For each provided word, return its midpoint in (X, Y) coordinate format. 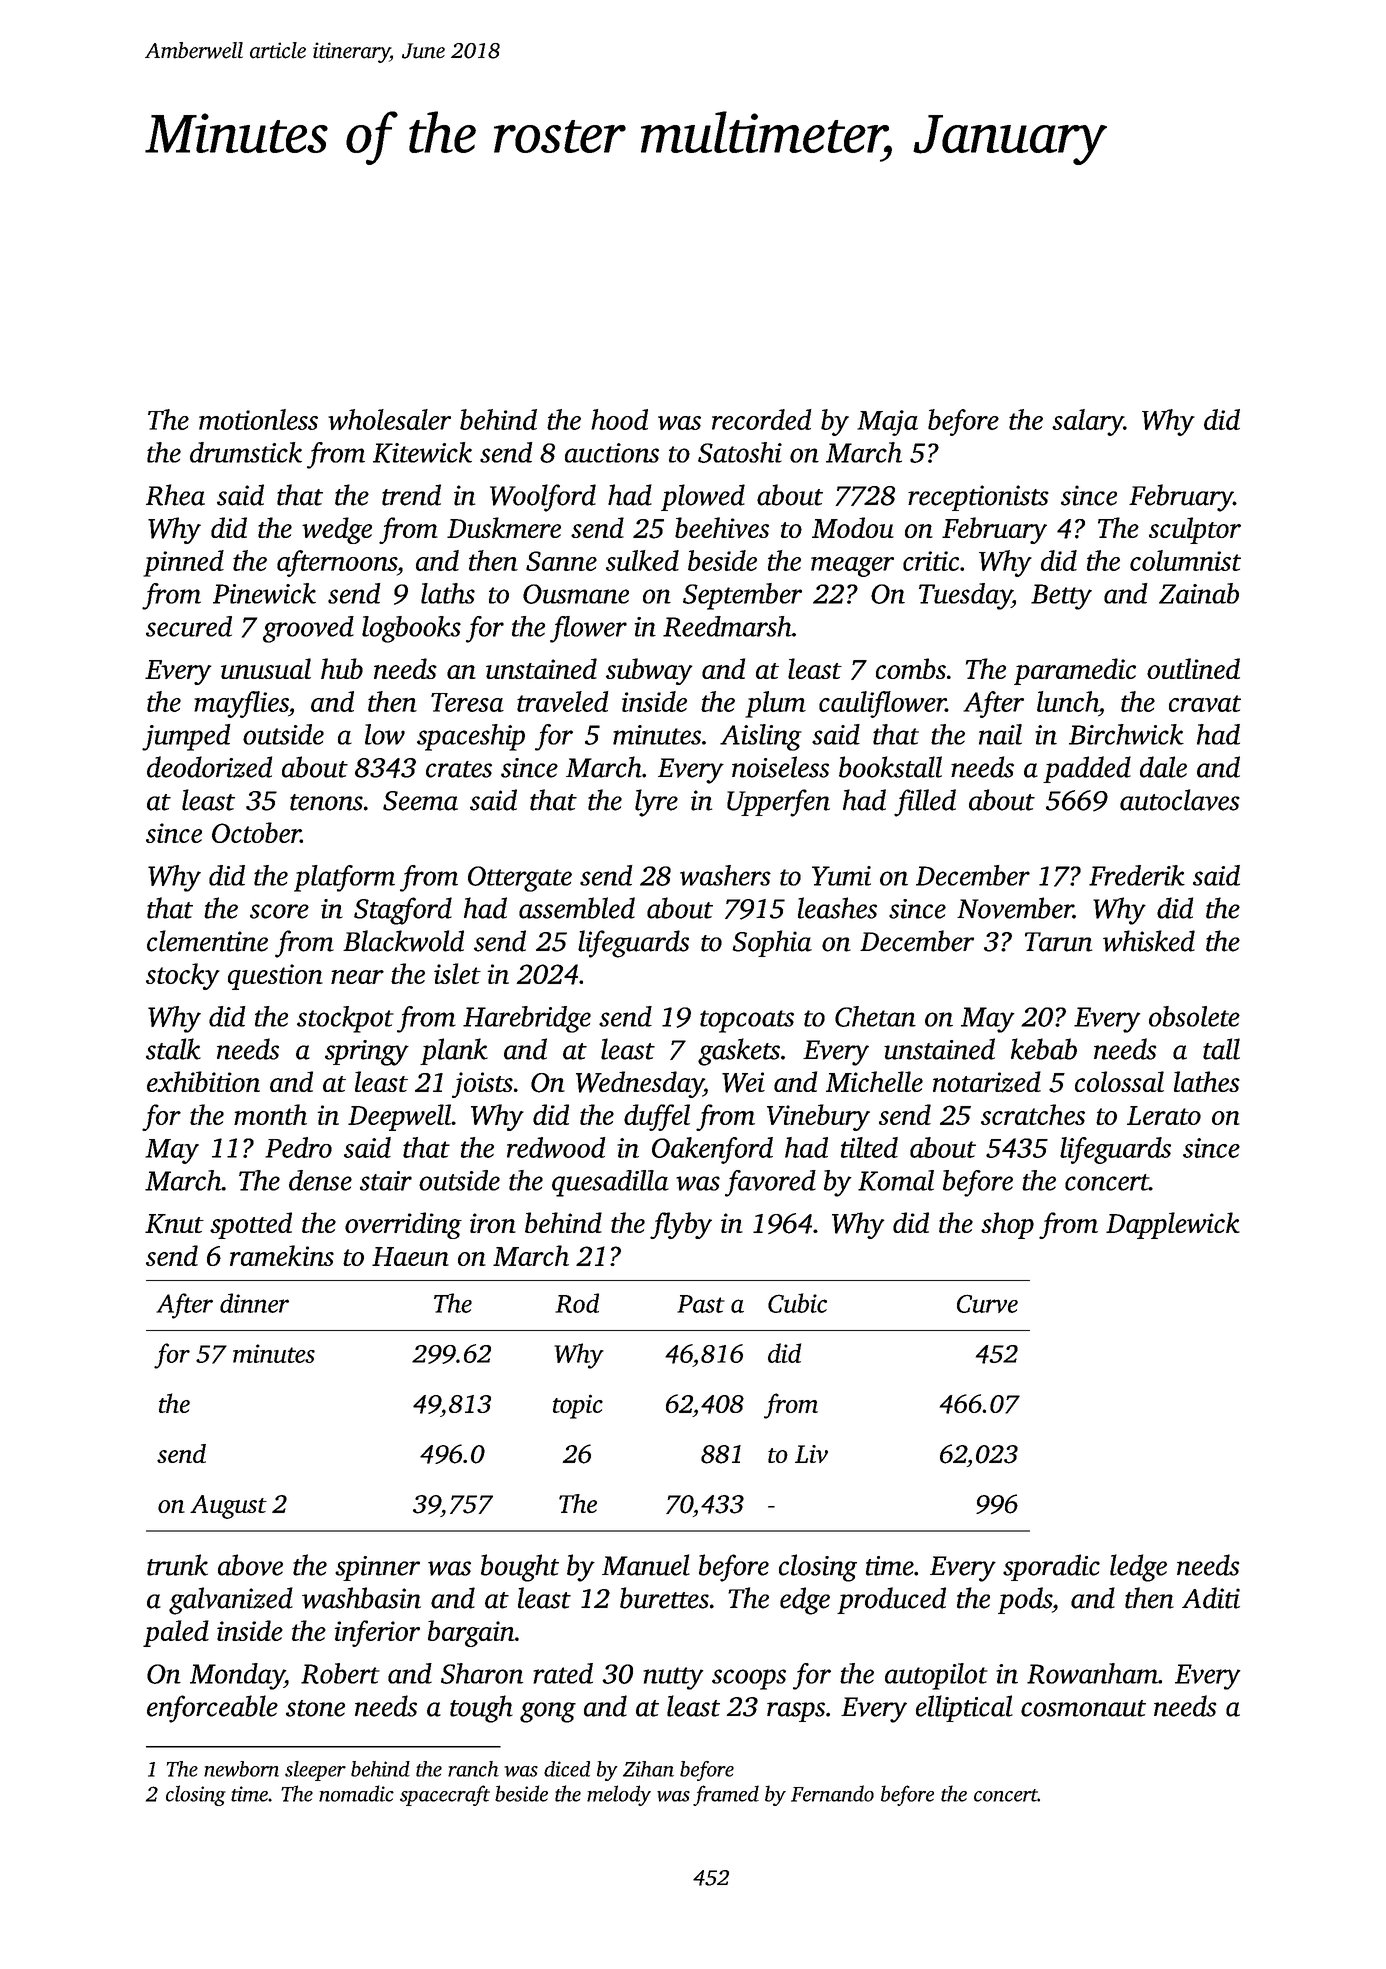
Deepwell (400, 1117)
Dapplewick (1173, 1225)
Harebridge (527, 1019)
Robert (340, 1673)
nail (1000, 734)
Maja (887, 423)
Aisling (761, 737)
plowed (703, 497)
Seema (420, 801)
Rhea (175, 495)
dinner (254, 1303)
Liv (811, 1454)
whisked (1149, 941)
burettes (664, 1598)
